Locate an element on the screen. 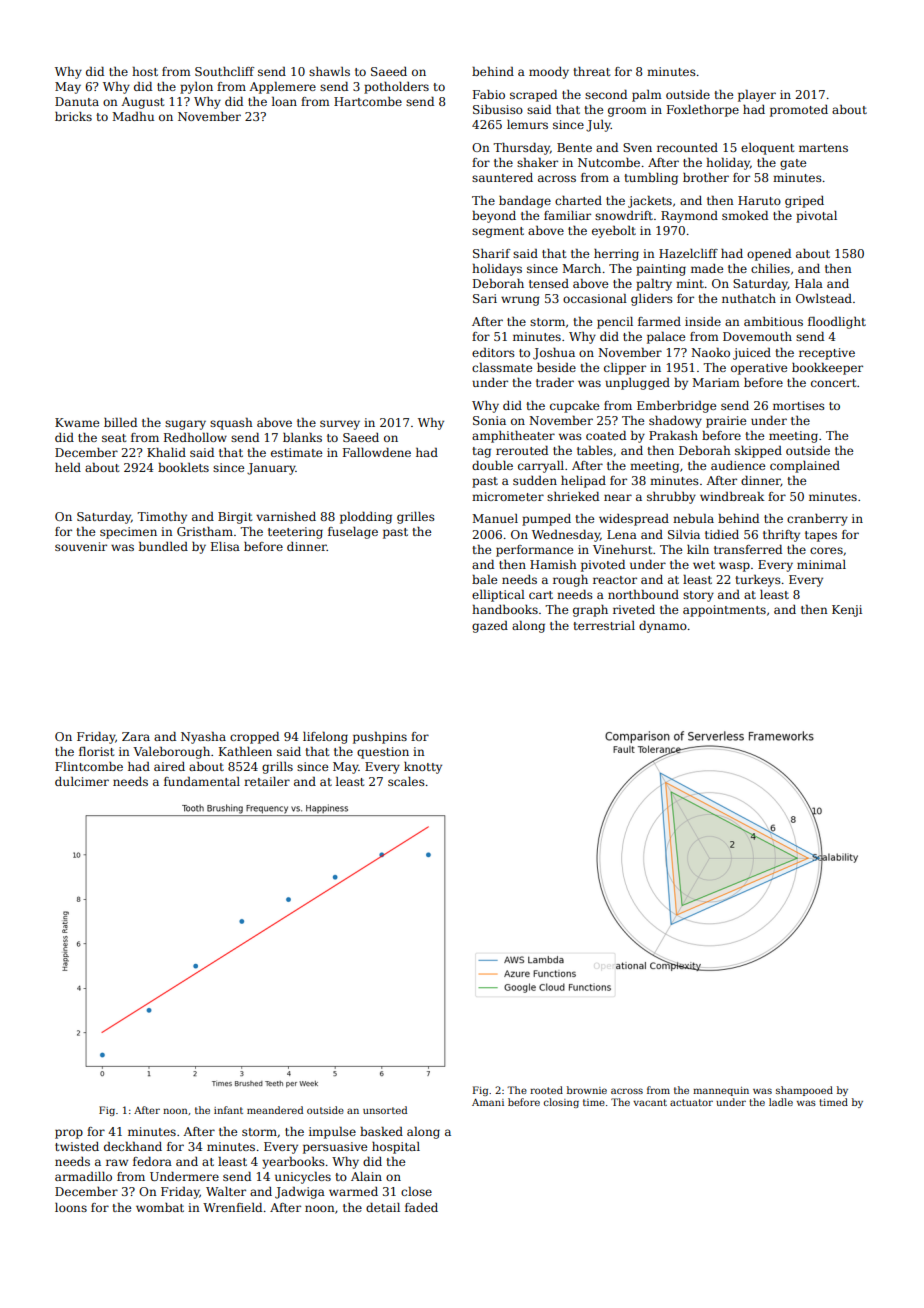 The width and height of the screenshot is (924, 1308). faded is located at coordinates (421, 1207).
